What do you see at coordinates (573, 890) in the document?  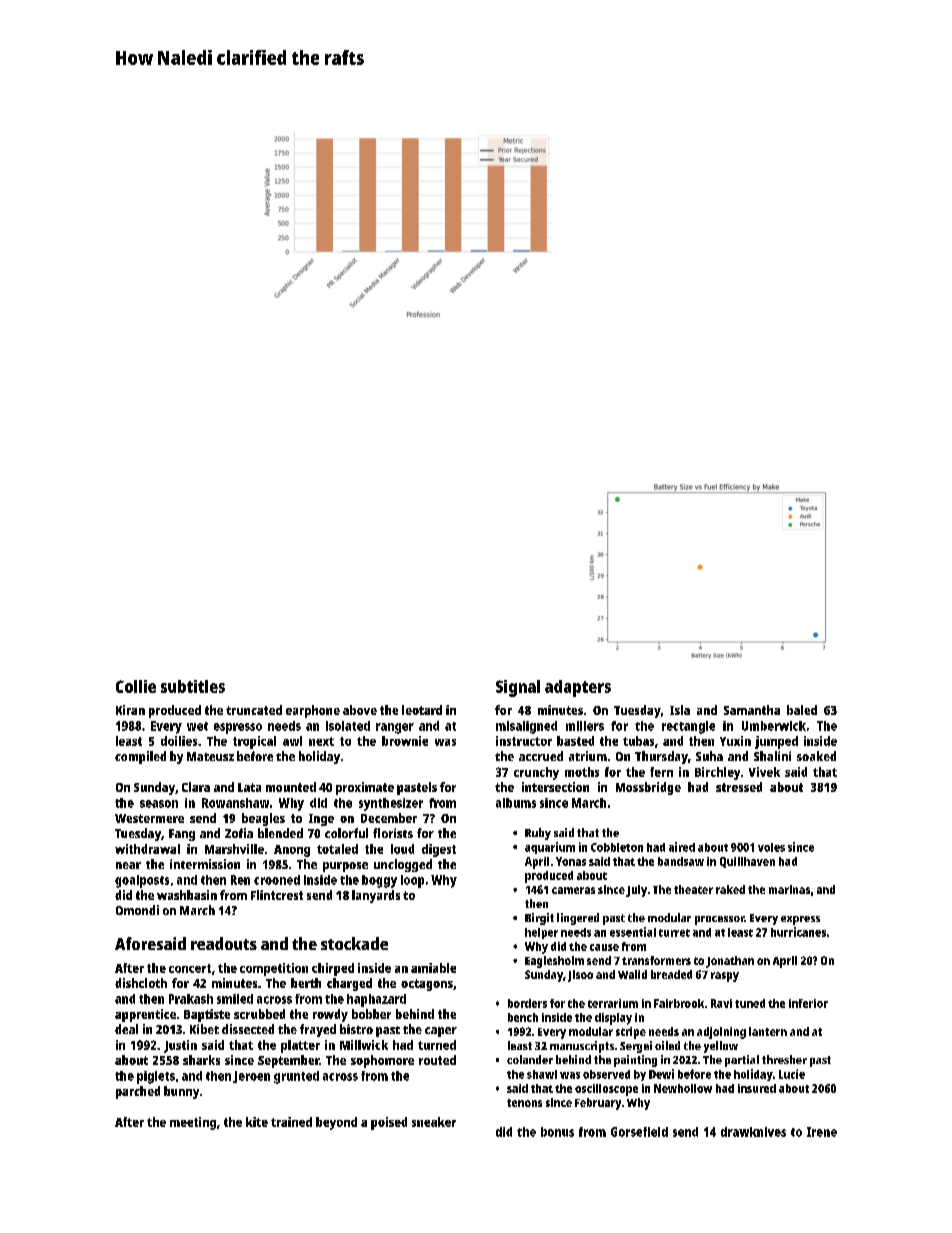 I see `cameras` at bounding box center [573, 890].
